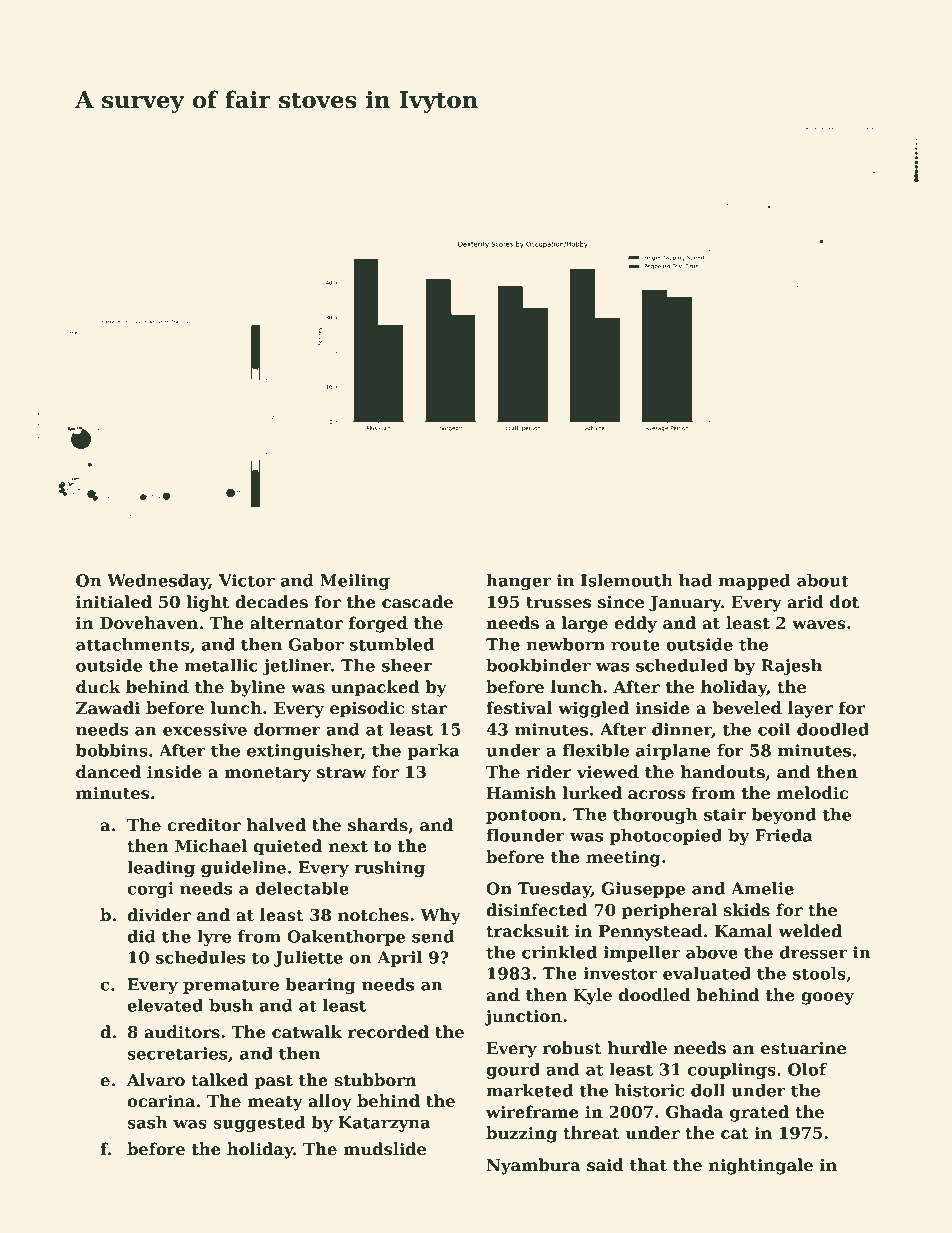 This document has width=952, height=1233. I want to click on Victor, so click(247, 580).
